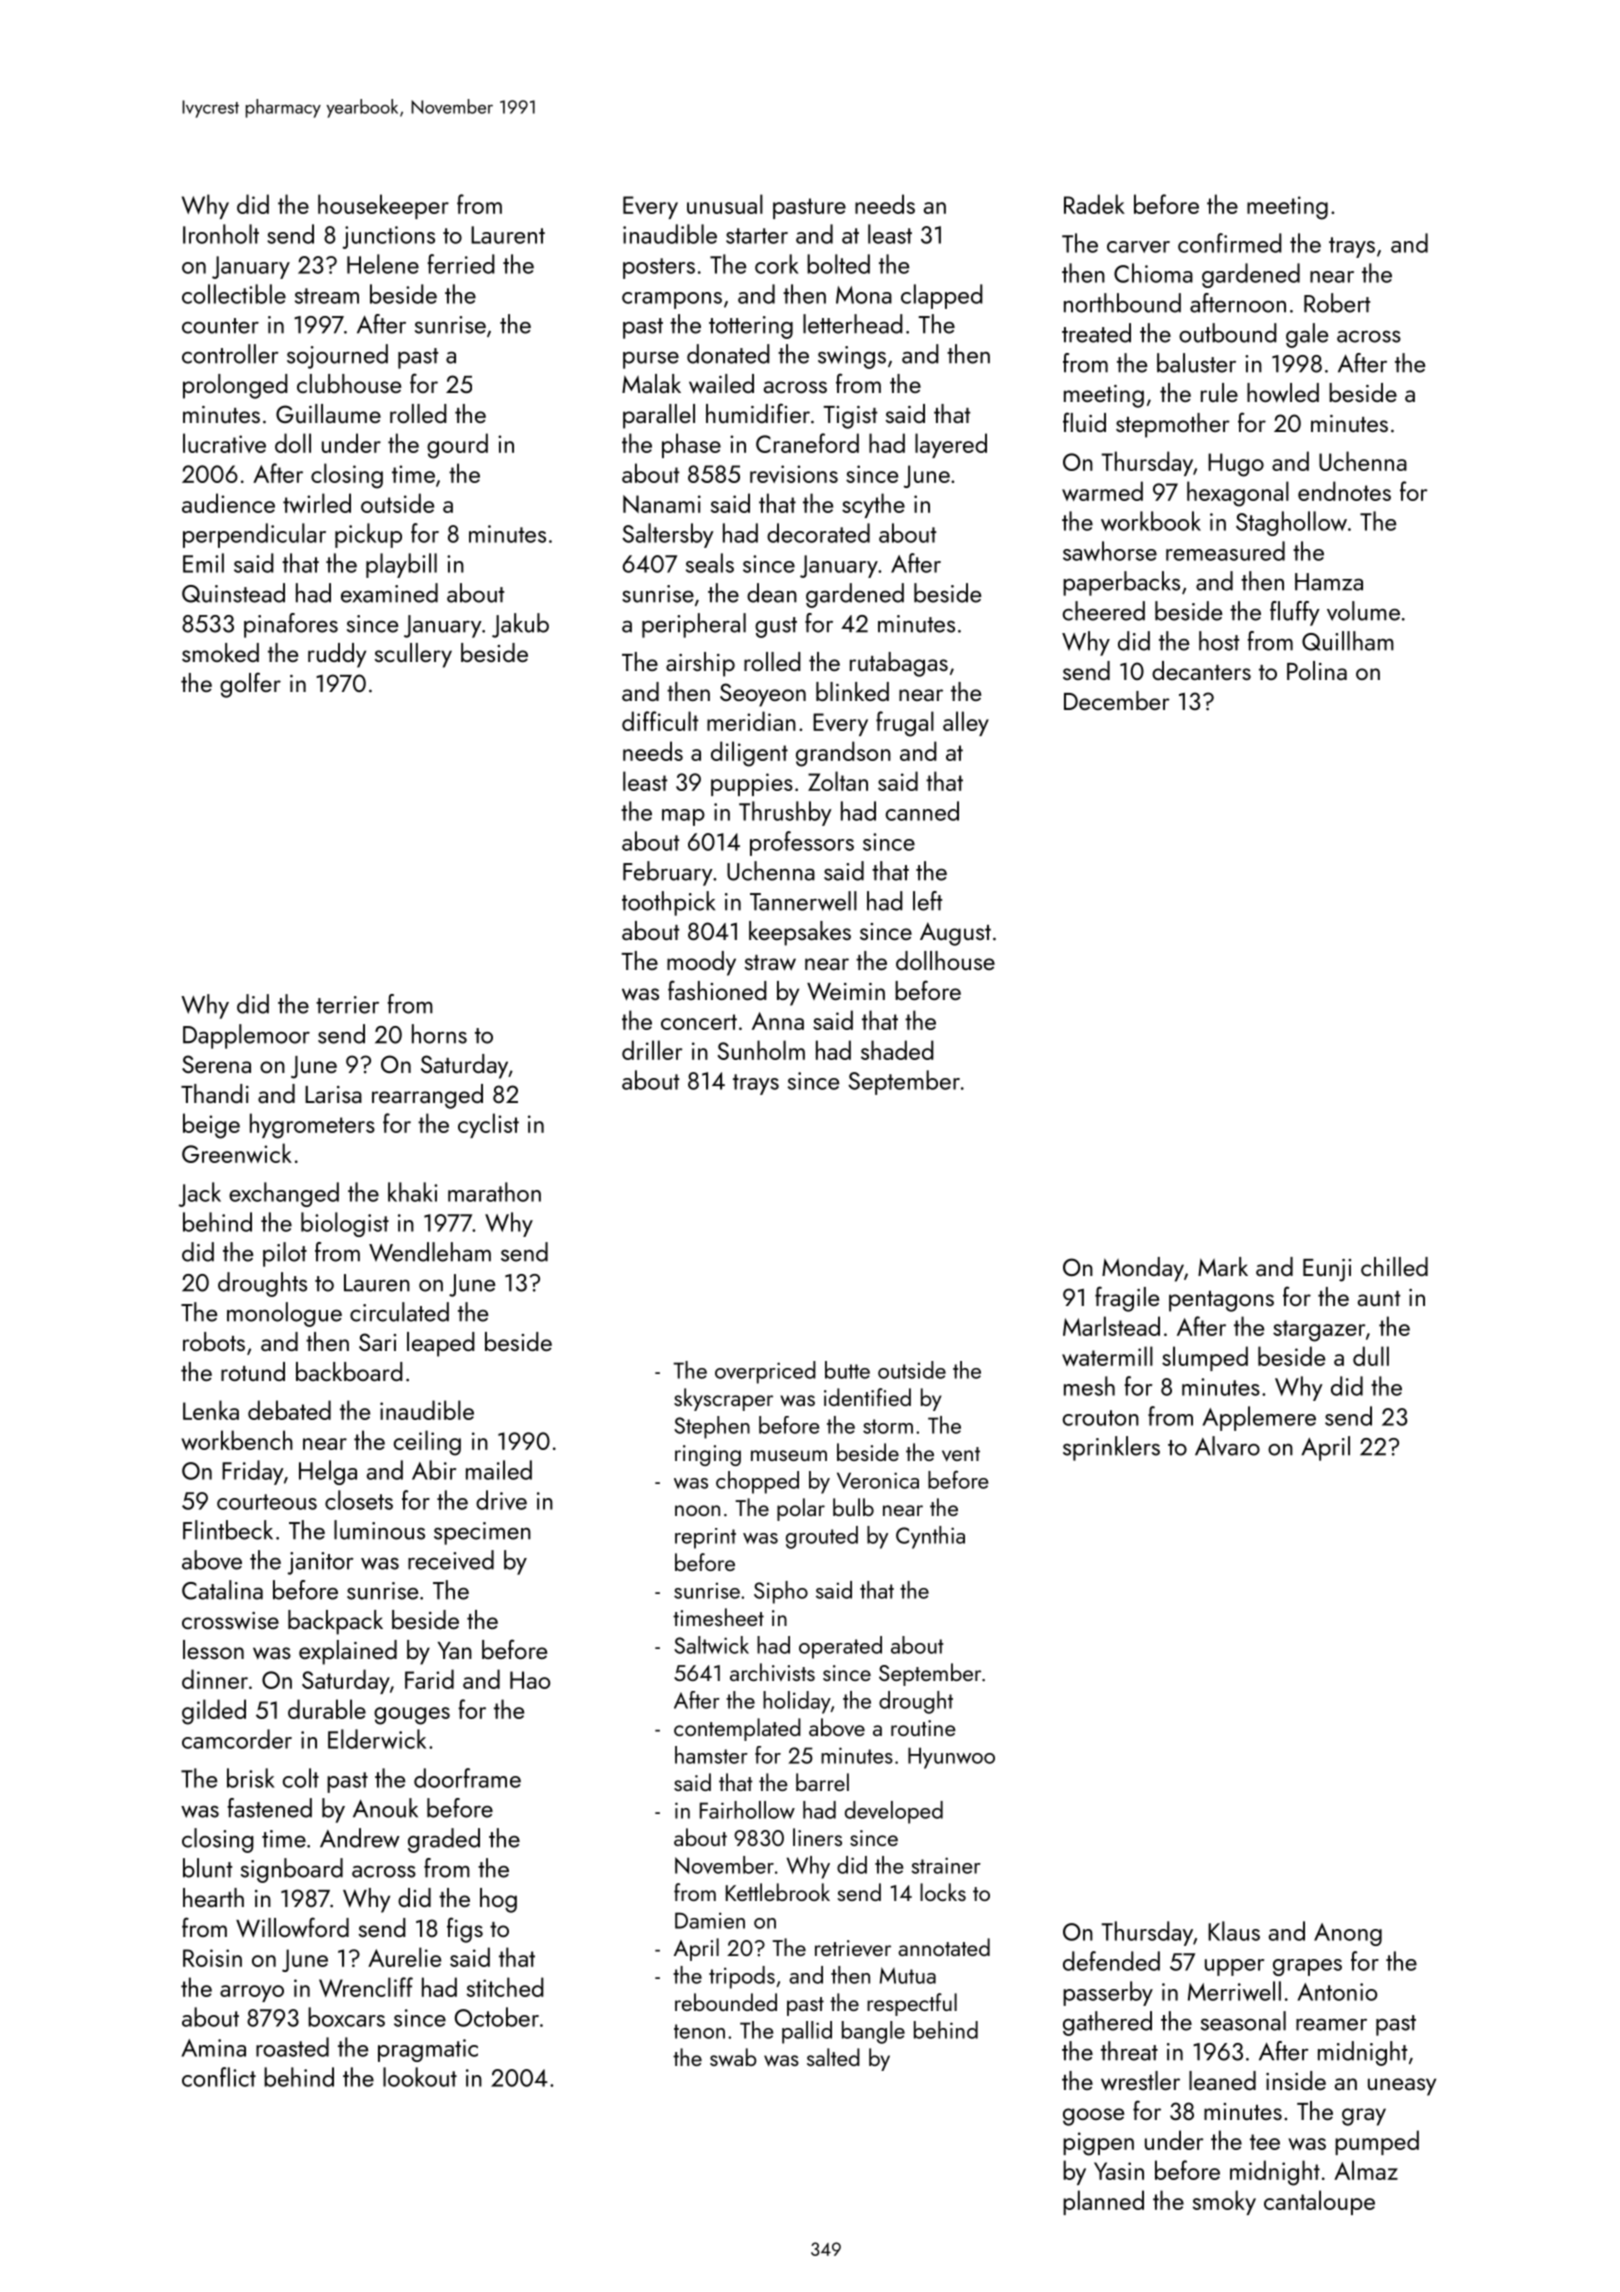 This screenshot has height=2292, width=1620. Describe the element at coordinates (208, 1868) in the screenshot. I see `blunt` at that location.
